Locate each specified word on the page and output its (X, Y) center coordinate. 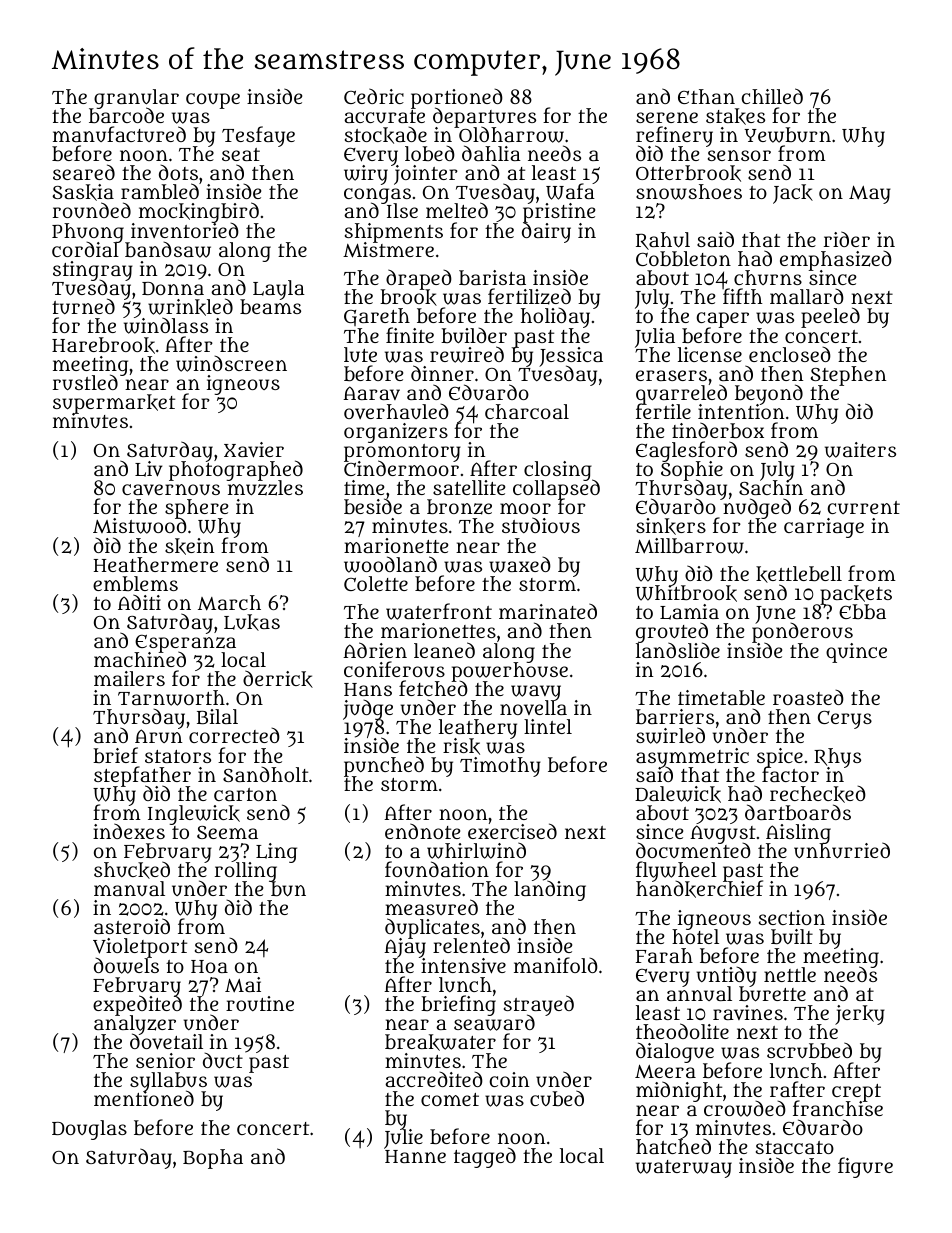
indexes (129, 832)
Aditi (139, 602)
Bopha (213, 1159)
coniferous (394, 669)
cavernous (171, 490)
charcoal (527, 411)
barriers (675, 716)
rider (847, 239)
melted (457, 210)
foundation (437, 869)
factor (790, 774)
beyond (769, 394)
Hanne (415, 1156)
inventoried (185, 230)
